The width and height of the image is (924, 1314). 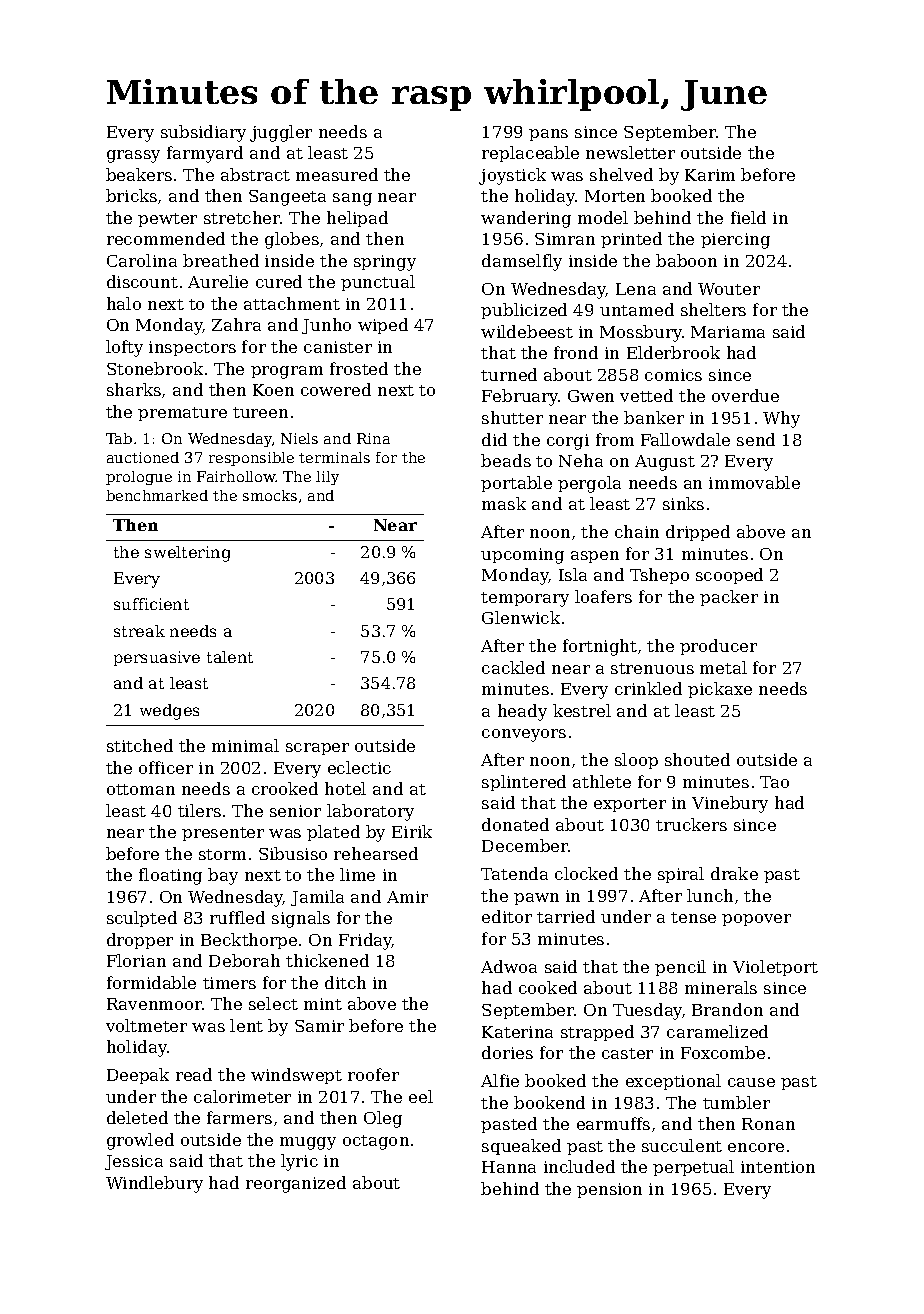 What do you see at coordinates (370, 812) in the image?
I see `laboratory` at bounding box center [370, 812].
